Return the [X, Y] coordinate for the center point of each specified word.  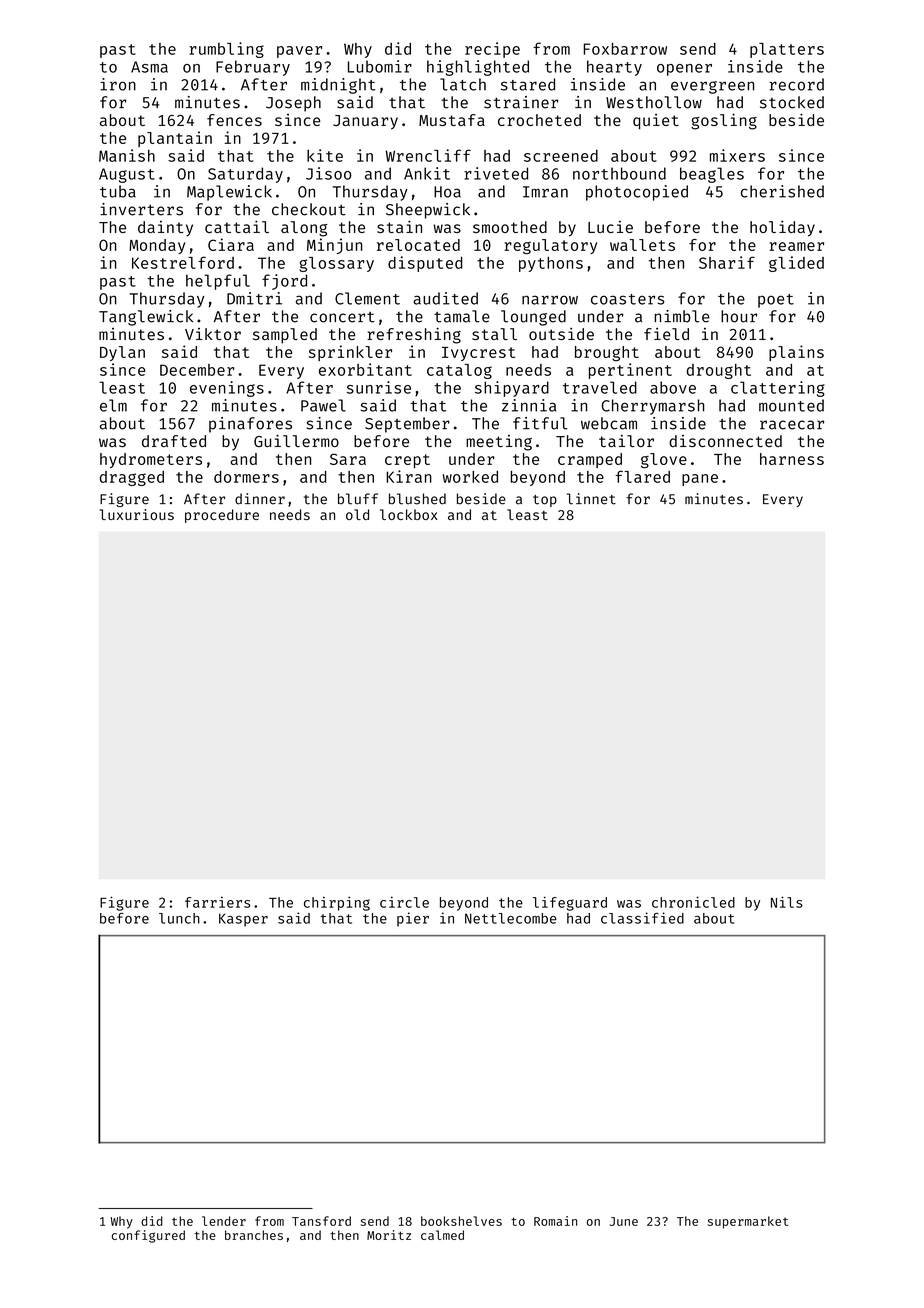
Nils [787, 902]
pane [700, 480]
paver [299, 52]
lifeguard [570, 903]
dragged [132, 478]
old [357, 514]
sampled [285, 336]
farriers [217, 902]
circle [404, 902]
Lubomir [380, 66]
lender [224, 1221]
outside [561, 334]
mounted [791, 405]
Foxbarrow [625, 49]
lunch [179, 918]
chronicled [693, 902]
